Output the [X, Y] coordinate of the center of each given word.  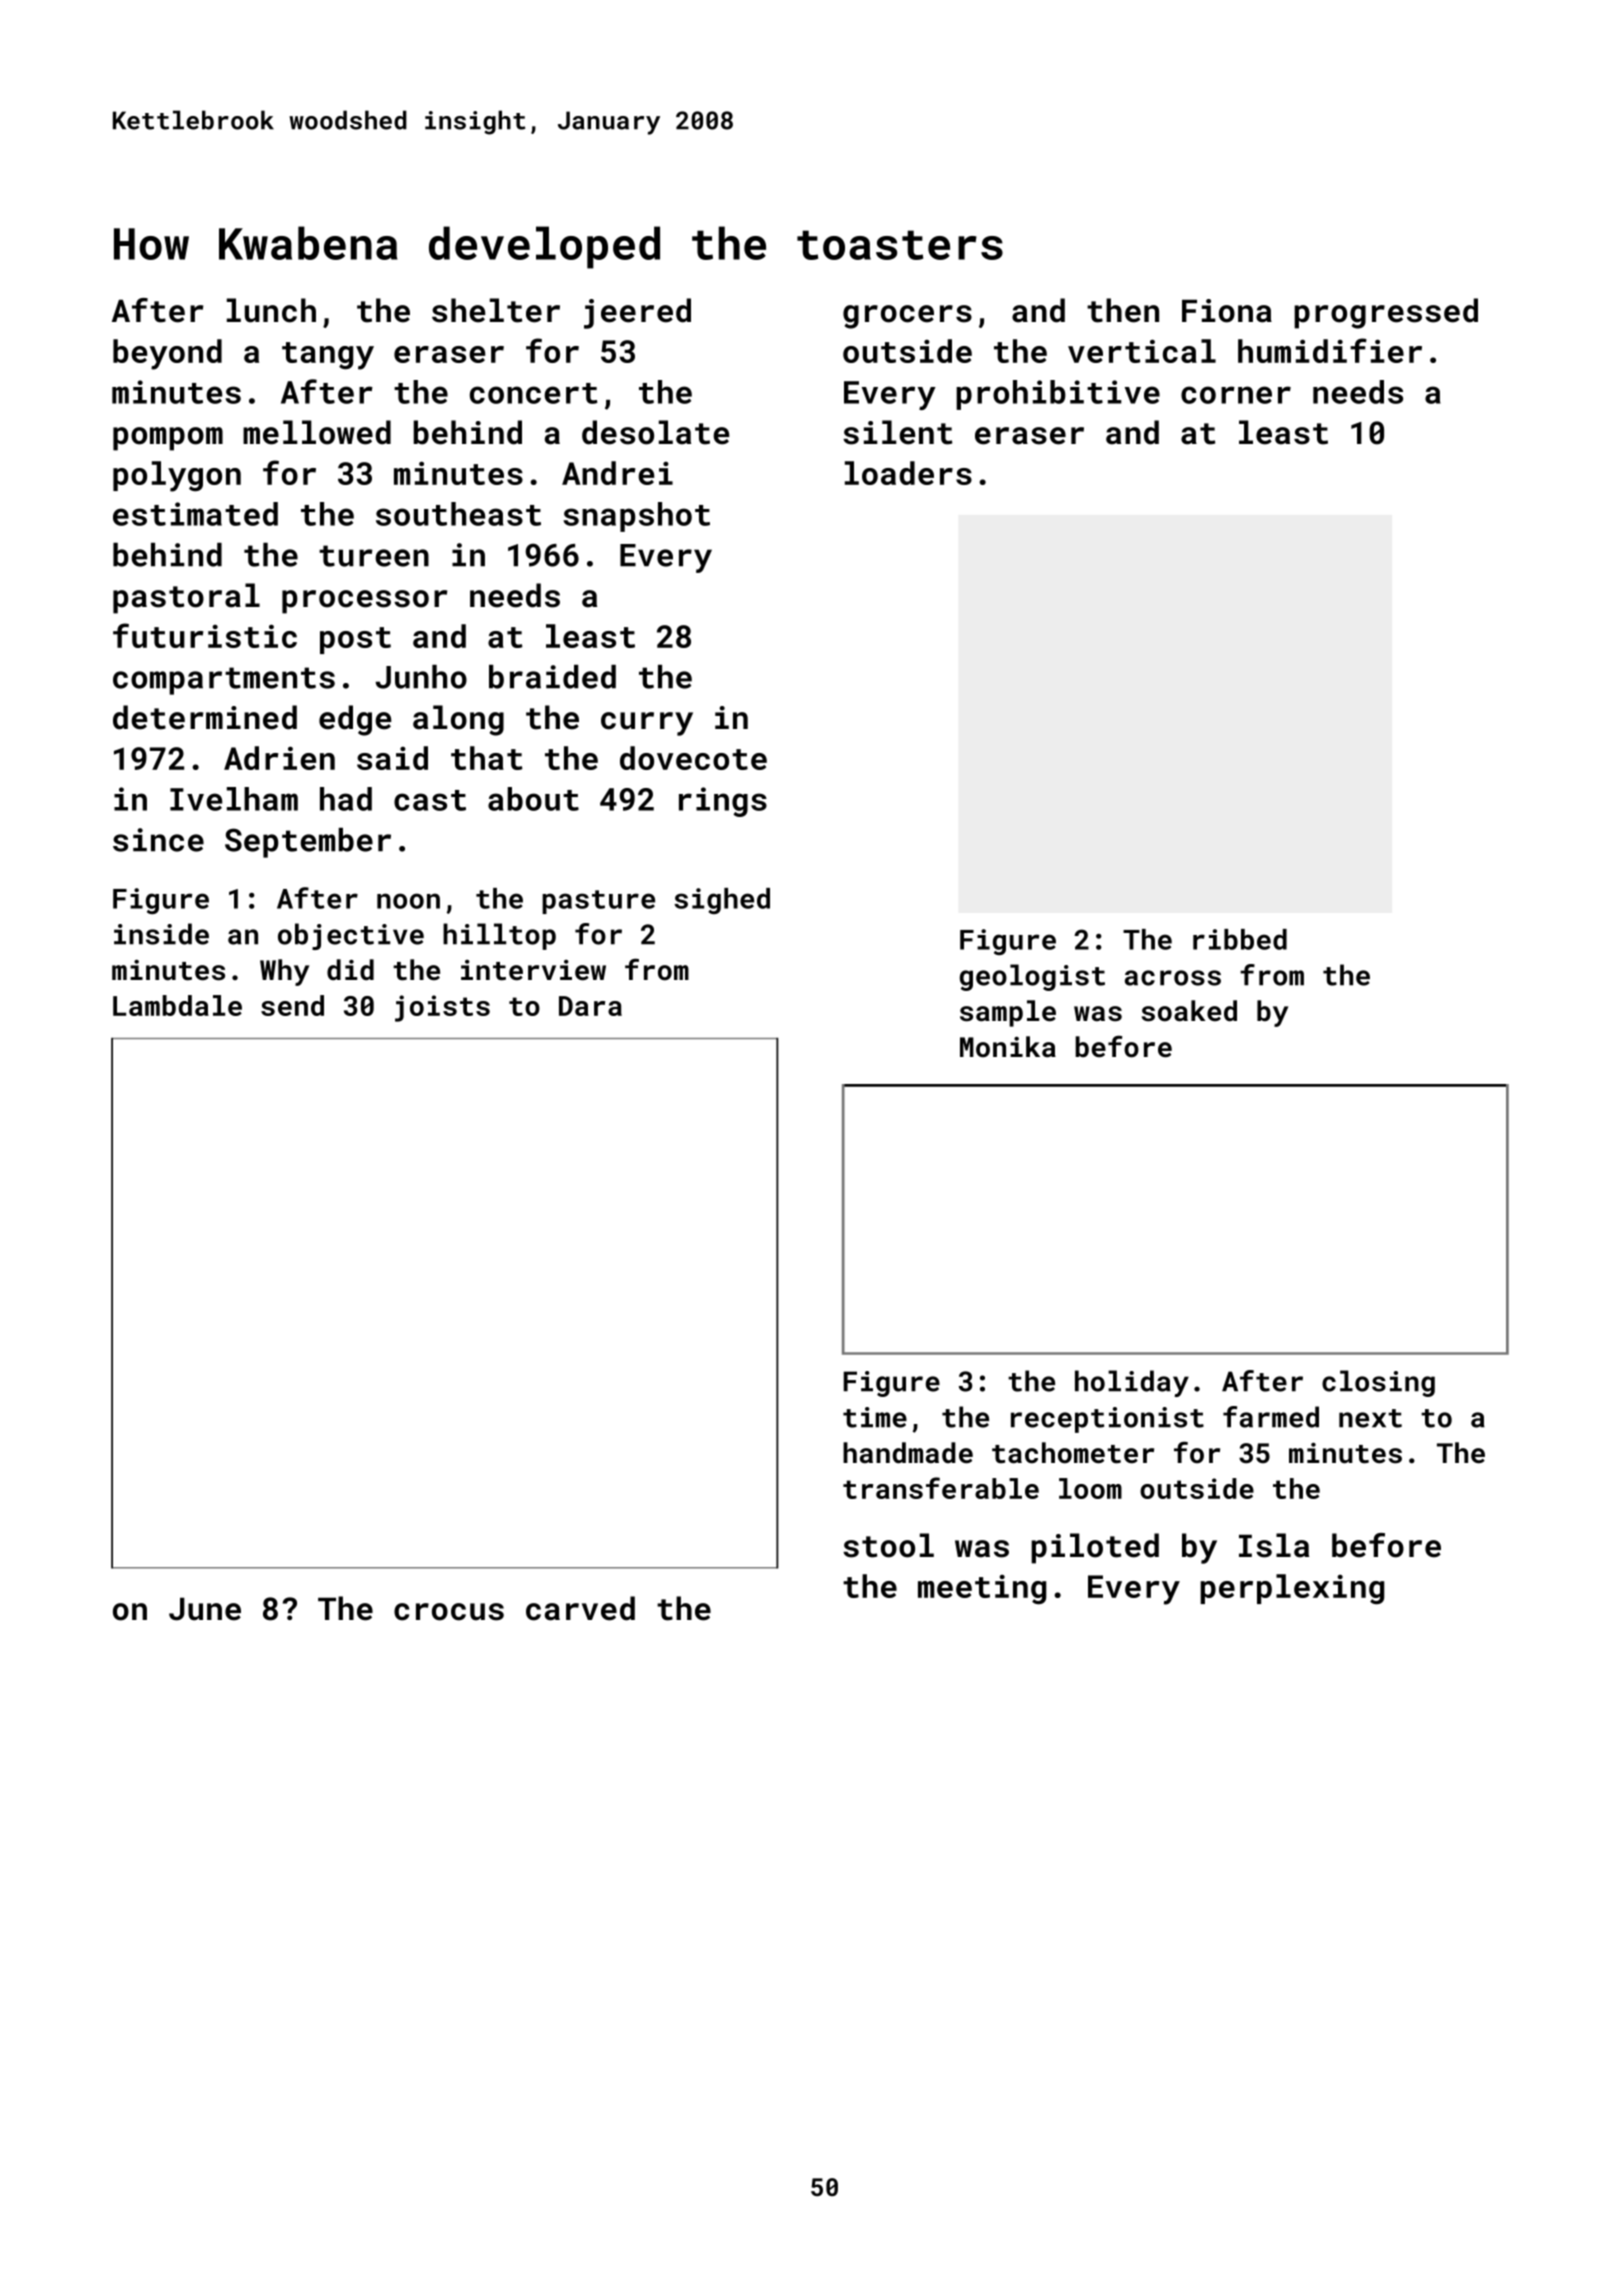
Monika [1008, 1047]
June [205, 1609]
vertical [1142, 351]
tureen [374, 556]
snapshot [636, 517]
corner [1236, 395]
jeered [637, 313]
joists [442, 1008]
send [292, 1005]
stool [888, 1545]
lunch [271, 310]
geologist [1032, 977]
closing [1378, 1383]
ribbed [1240, 939]
